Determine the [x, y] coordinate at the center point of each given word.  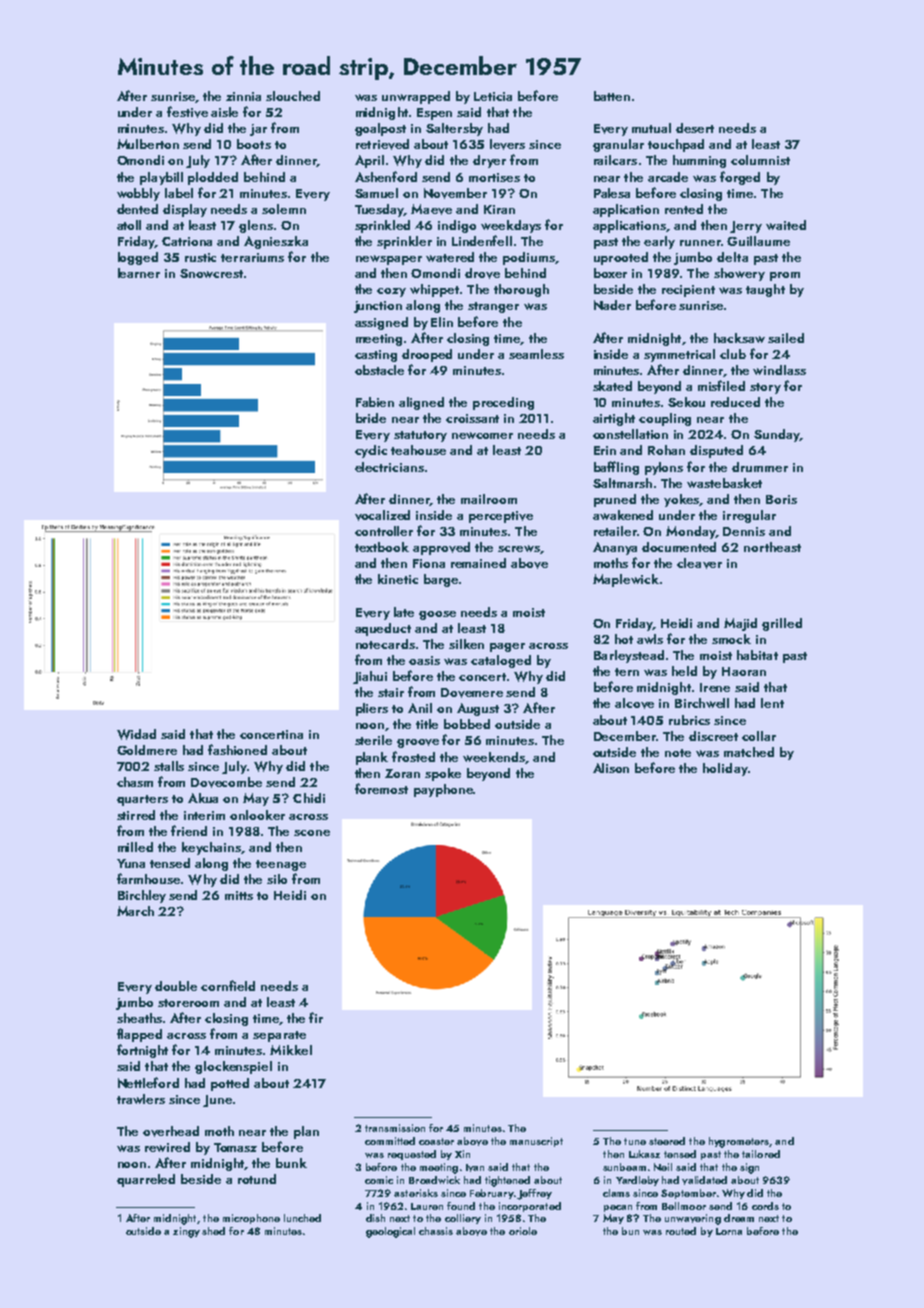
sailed [786, 338]
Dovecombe [226, 782]
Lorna [729, 1231]
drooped [427, 355]
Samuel [376, 193]
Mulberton [148, 144]
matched [749, 752]
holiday [725, 769]
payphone [443, 790]
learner [139, 273]
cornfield [228, 985]
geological [390, 1232]
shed [213, 1231]
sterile [373, 740]
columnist [760, 160]
